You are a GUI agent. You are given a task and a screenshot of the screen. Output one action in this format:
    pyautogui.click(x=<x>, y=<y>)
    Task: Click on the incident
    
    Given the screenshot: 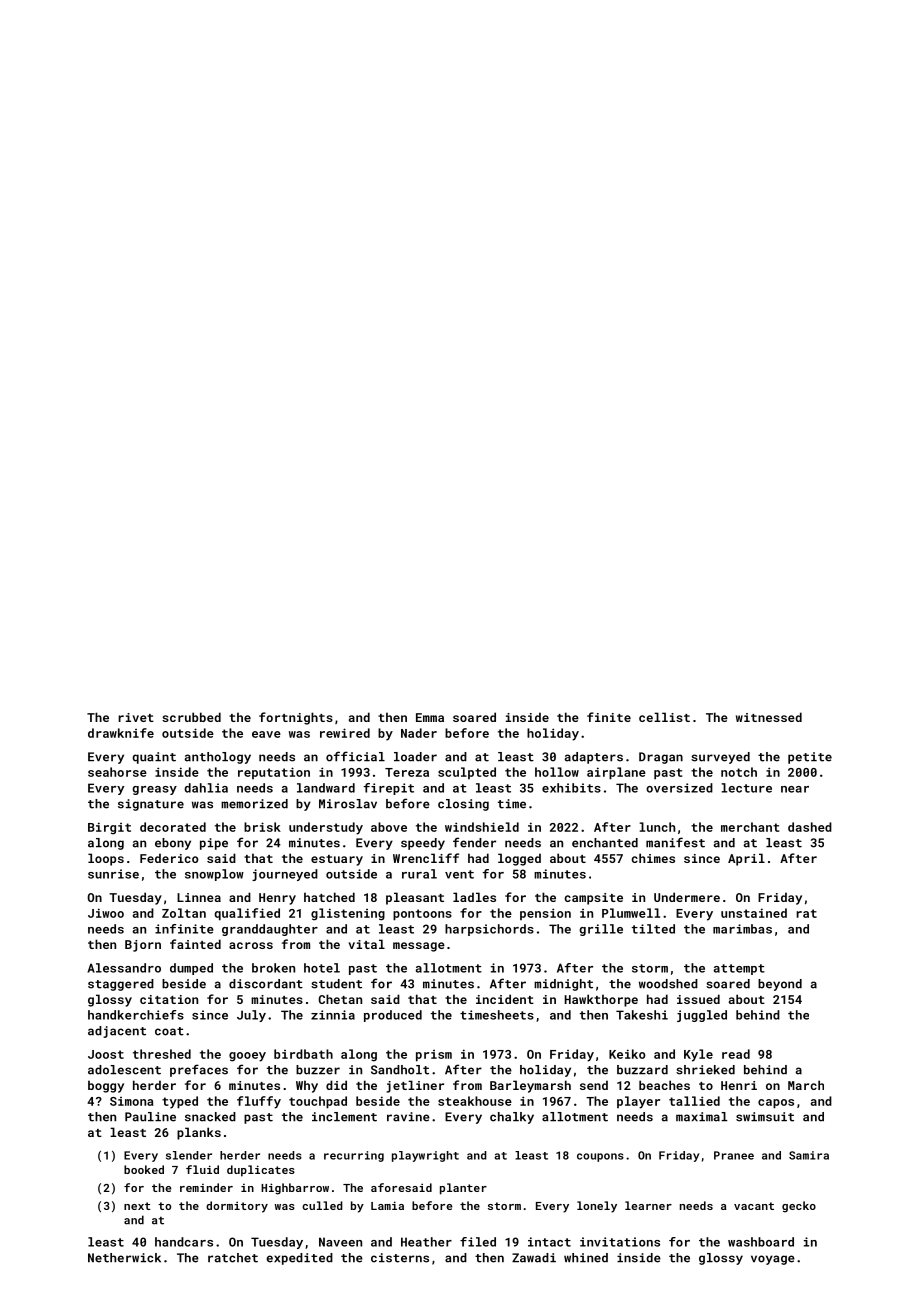 What is the action you would take?
    pyautogui.click(x=505, y=999)
